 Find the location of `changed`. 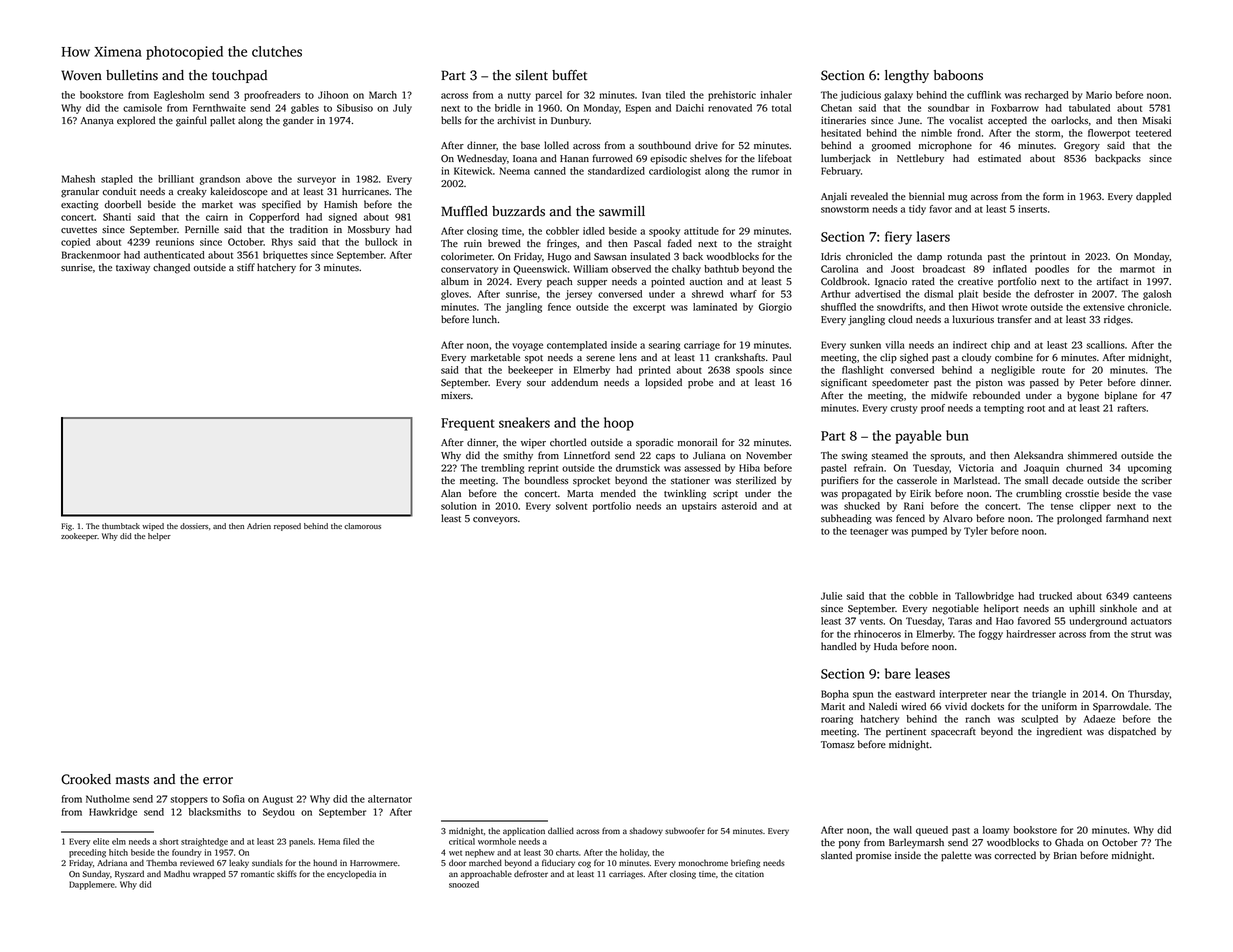

changed is located at coordinates (171, 268).
